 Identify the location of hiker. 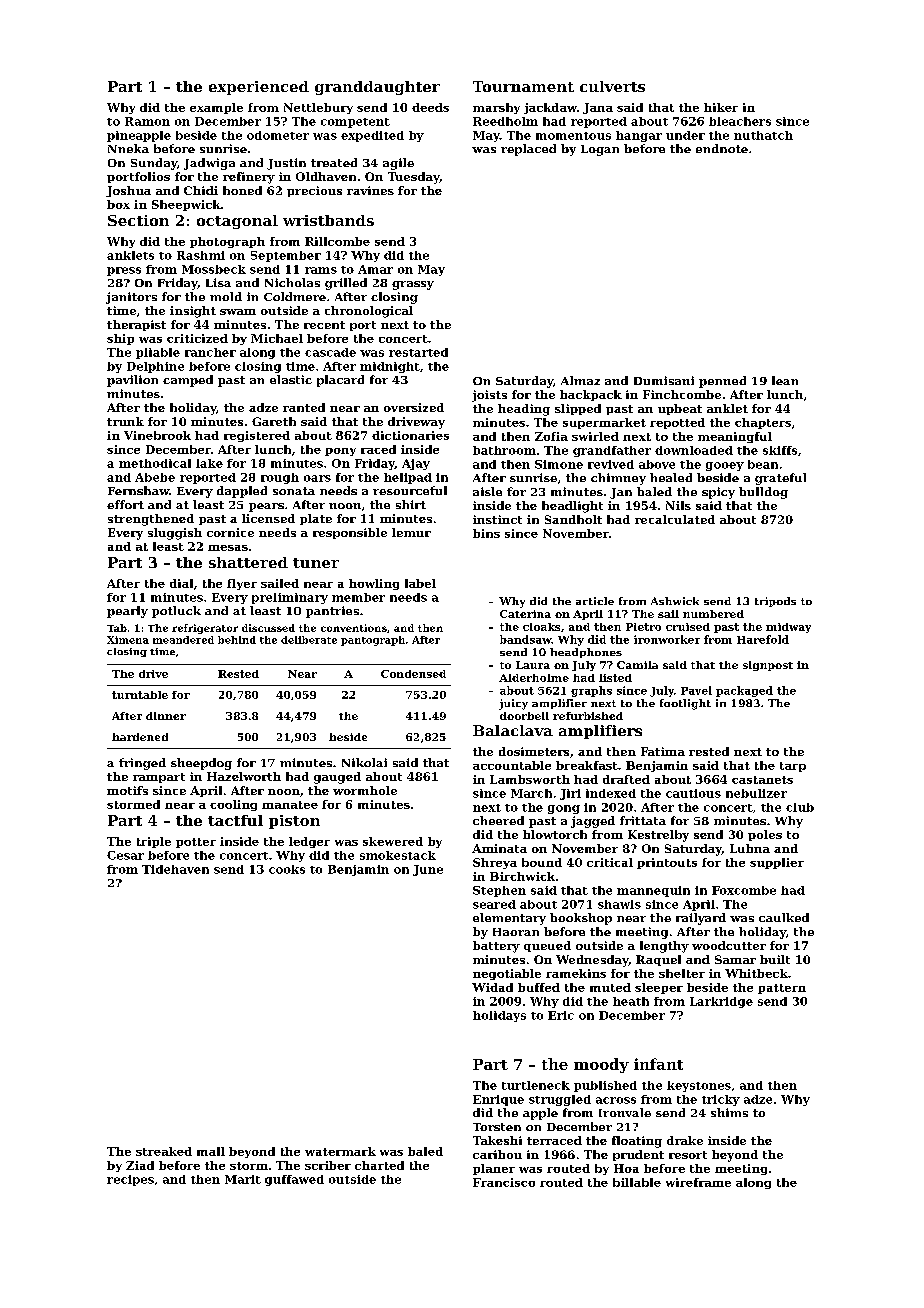
(721, 107).
